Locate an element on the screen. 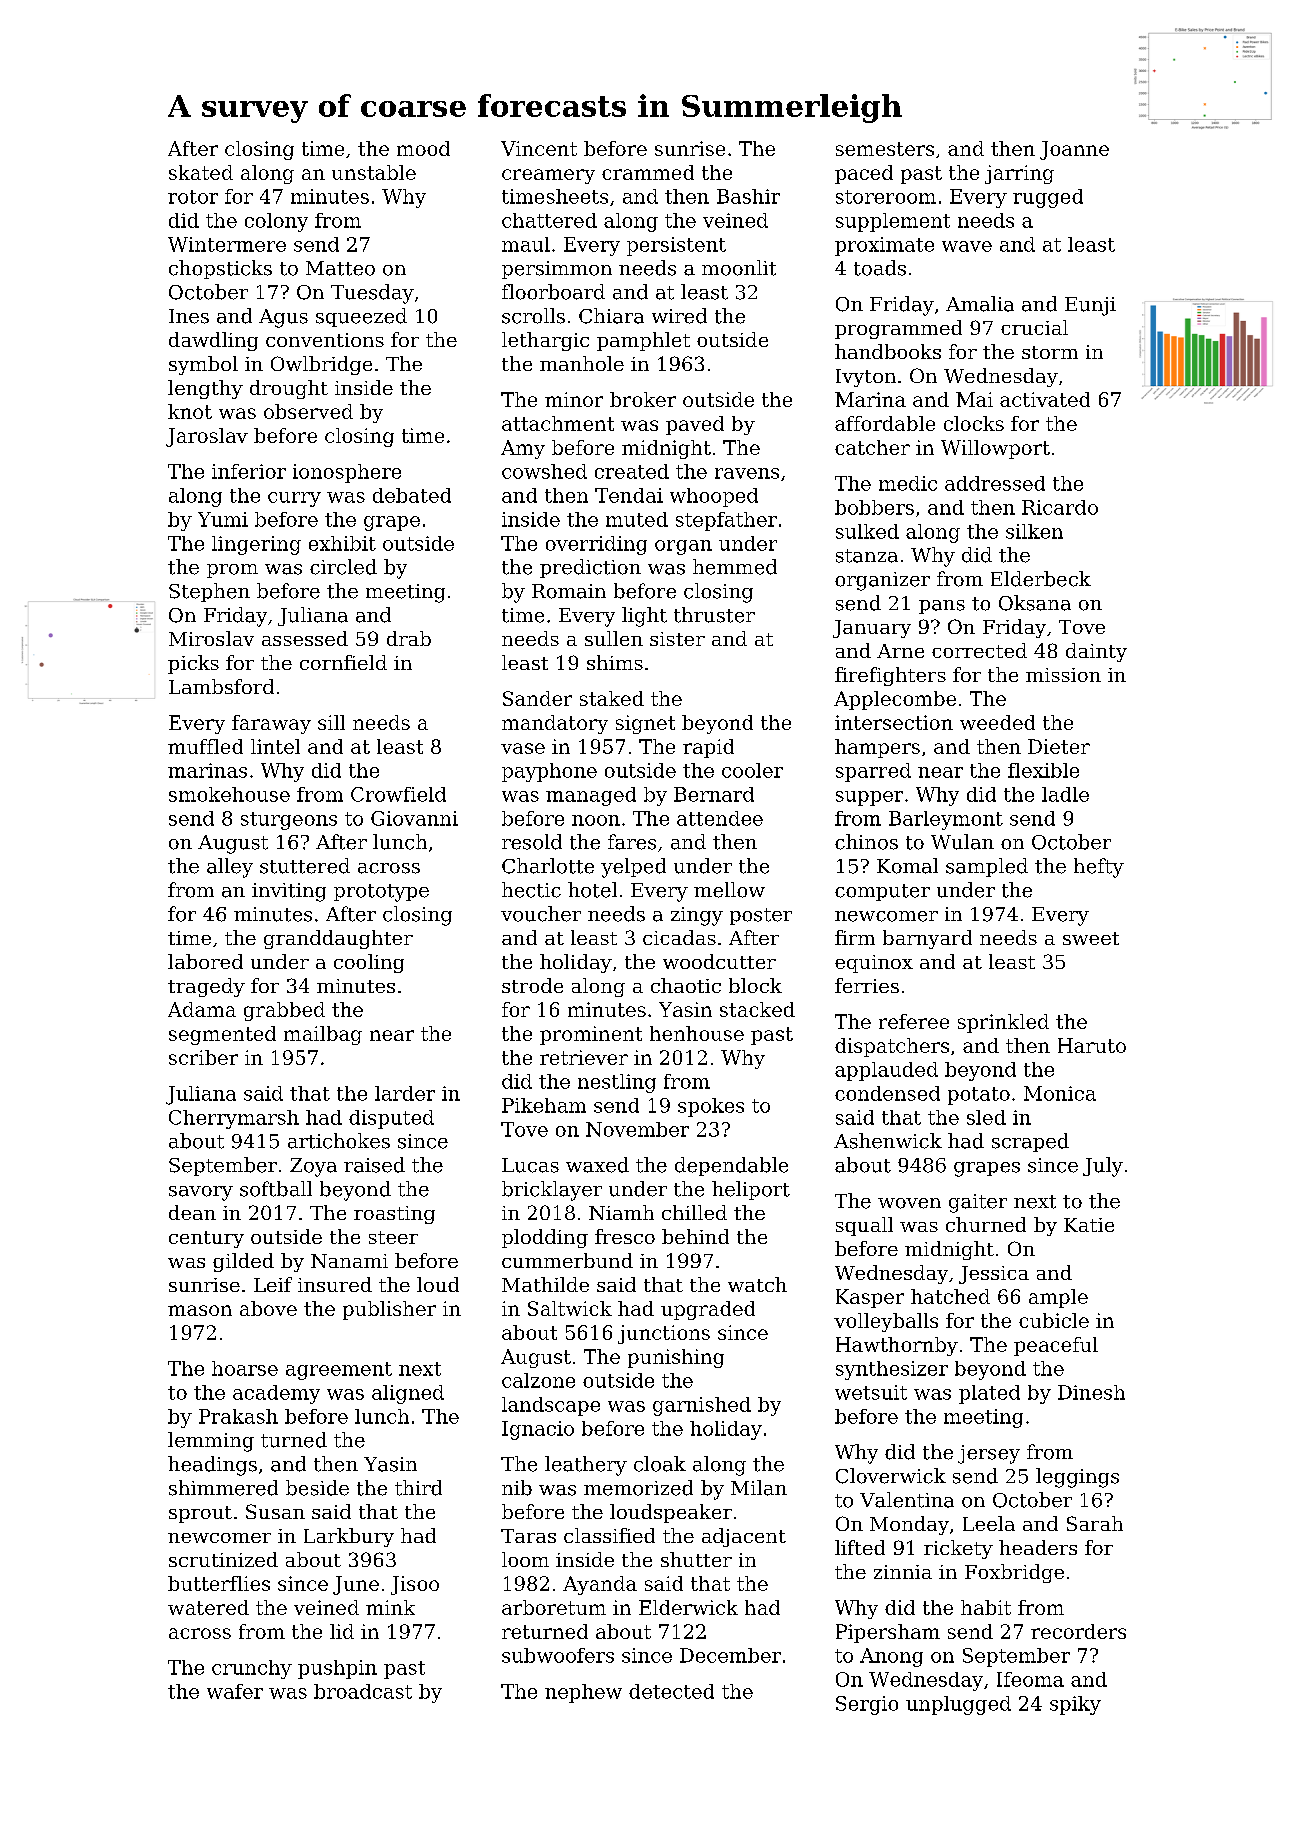 Image resolution: width=1297 pixels, height=1834 pixels. sprinkled is located at coordinates (1003, 1023).
